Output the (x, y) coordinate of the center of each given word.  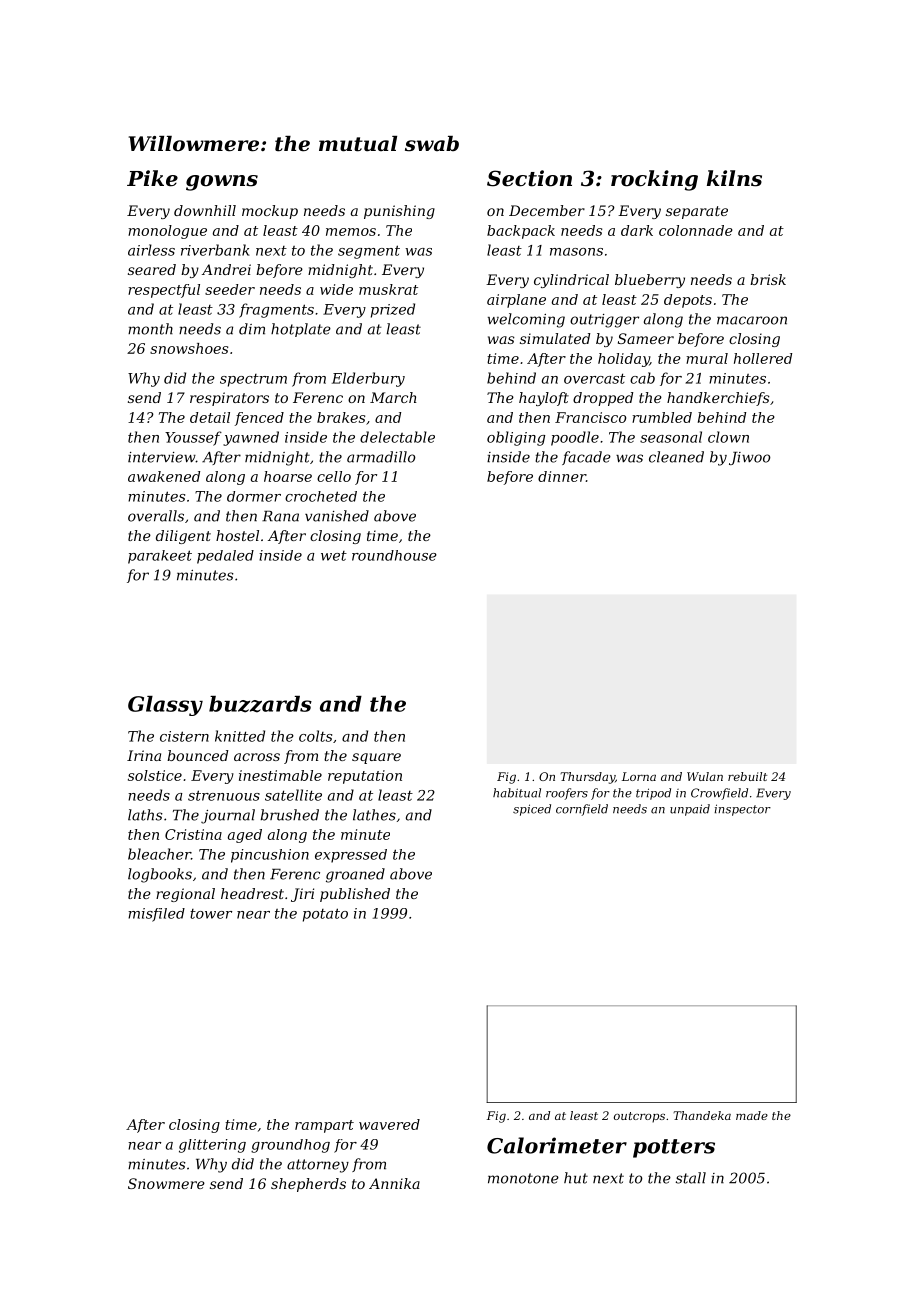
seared (152, 269)
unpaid (690, 810)
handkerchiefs (718, 399)
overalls (156, 516)
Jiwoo (750, 458)
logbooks (160, 875)
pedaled (225, 557)
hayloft (544, 399)
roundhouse (394, 555)
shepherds (308, 1185)
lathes (374, 815)
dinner (562, 476)
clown (728, 437)
